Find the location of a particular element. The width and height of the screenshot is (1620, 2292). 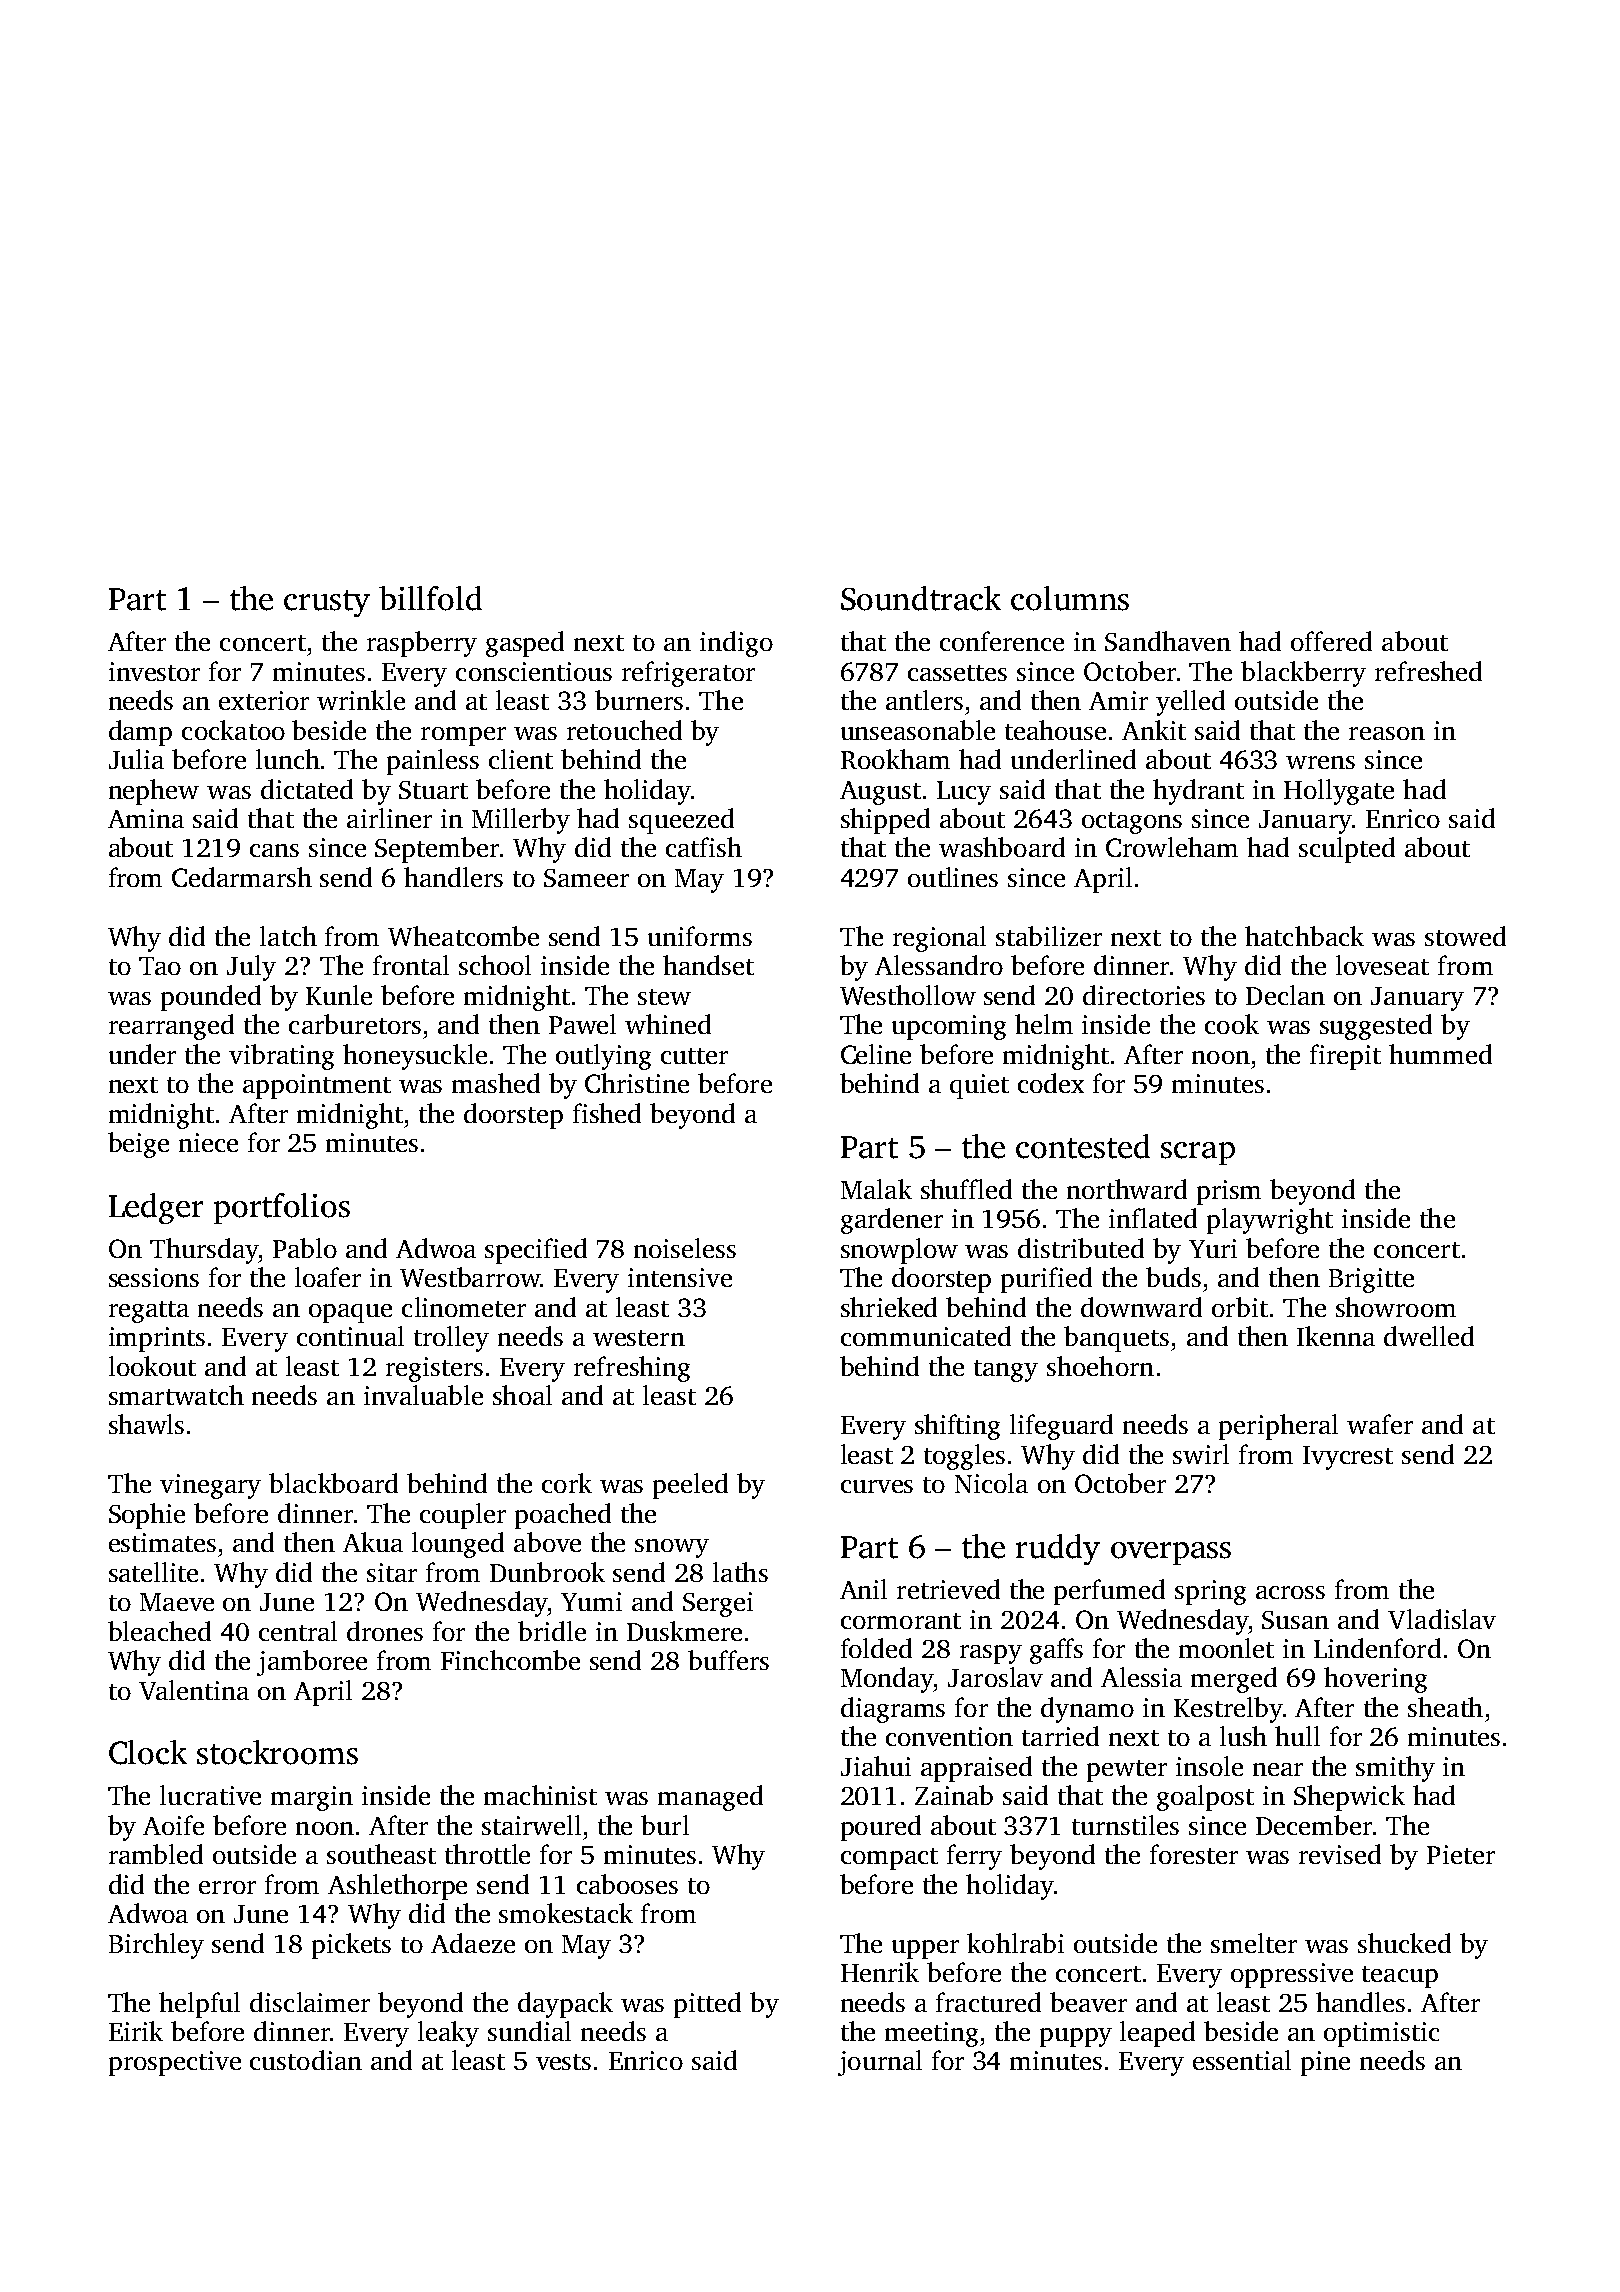

custodian is located at coordinates (306, 2060).
